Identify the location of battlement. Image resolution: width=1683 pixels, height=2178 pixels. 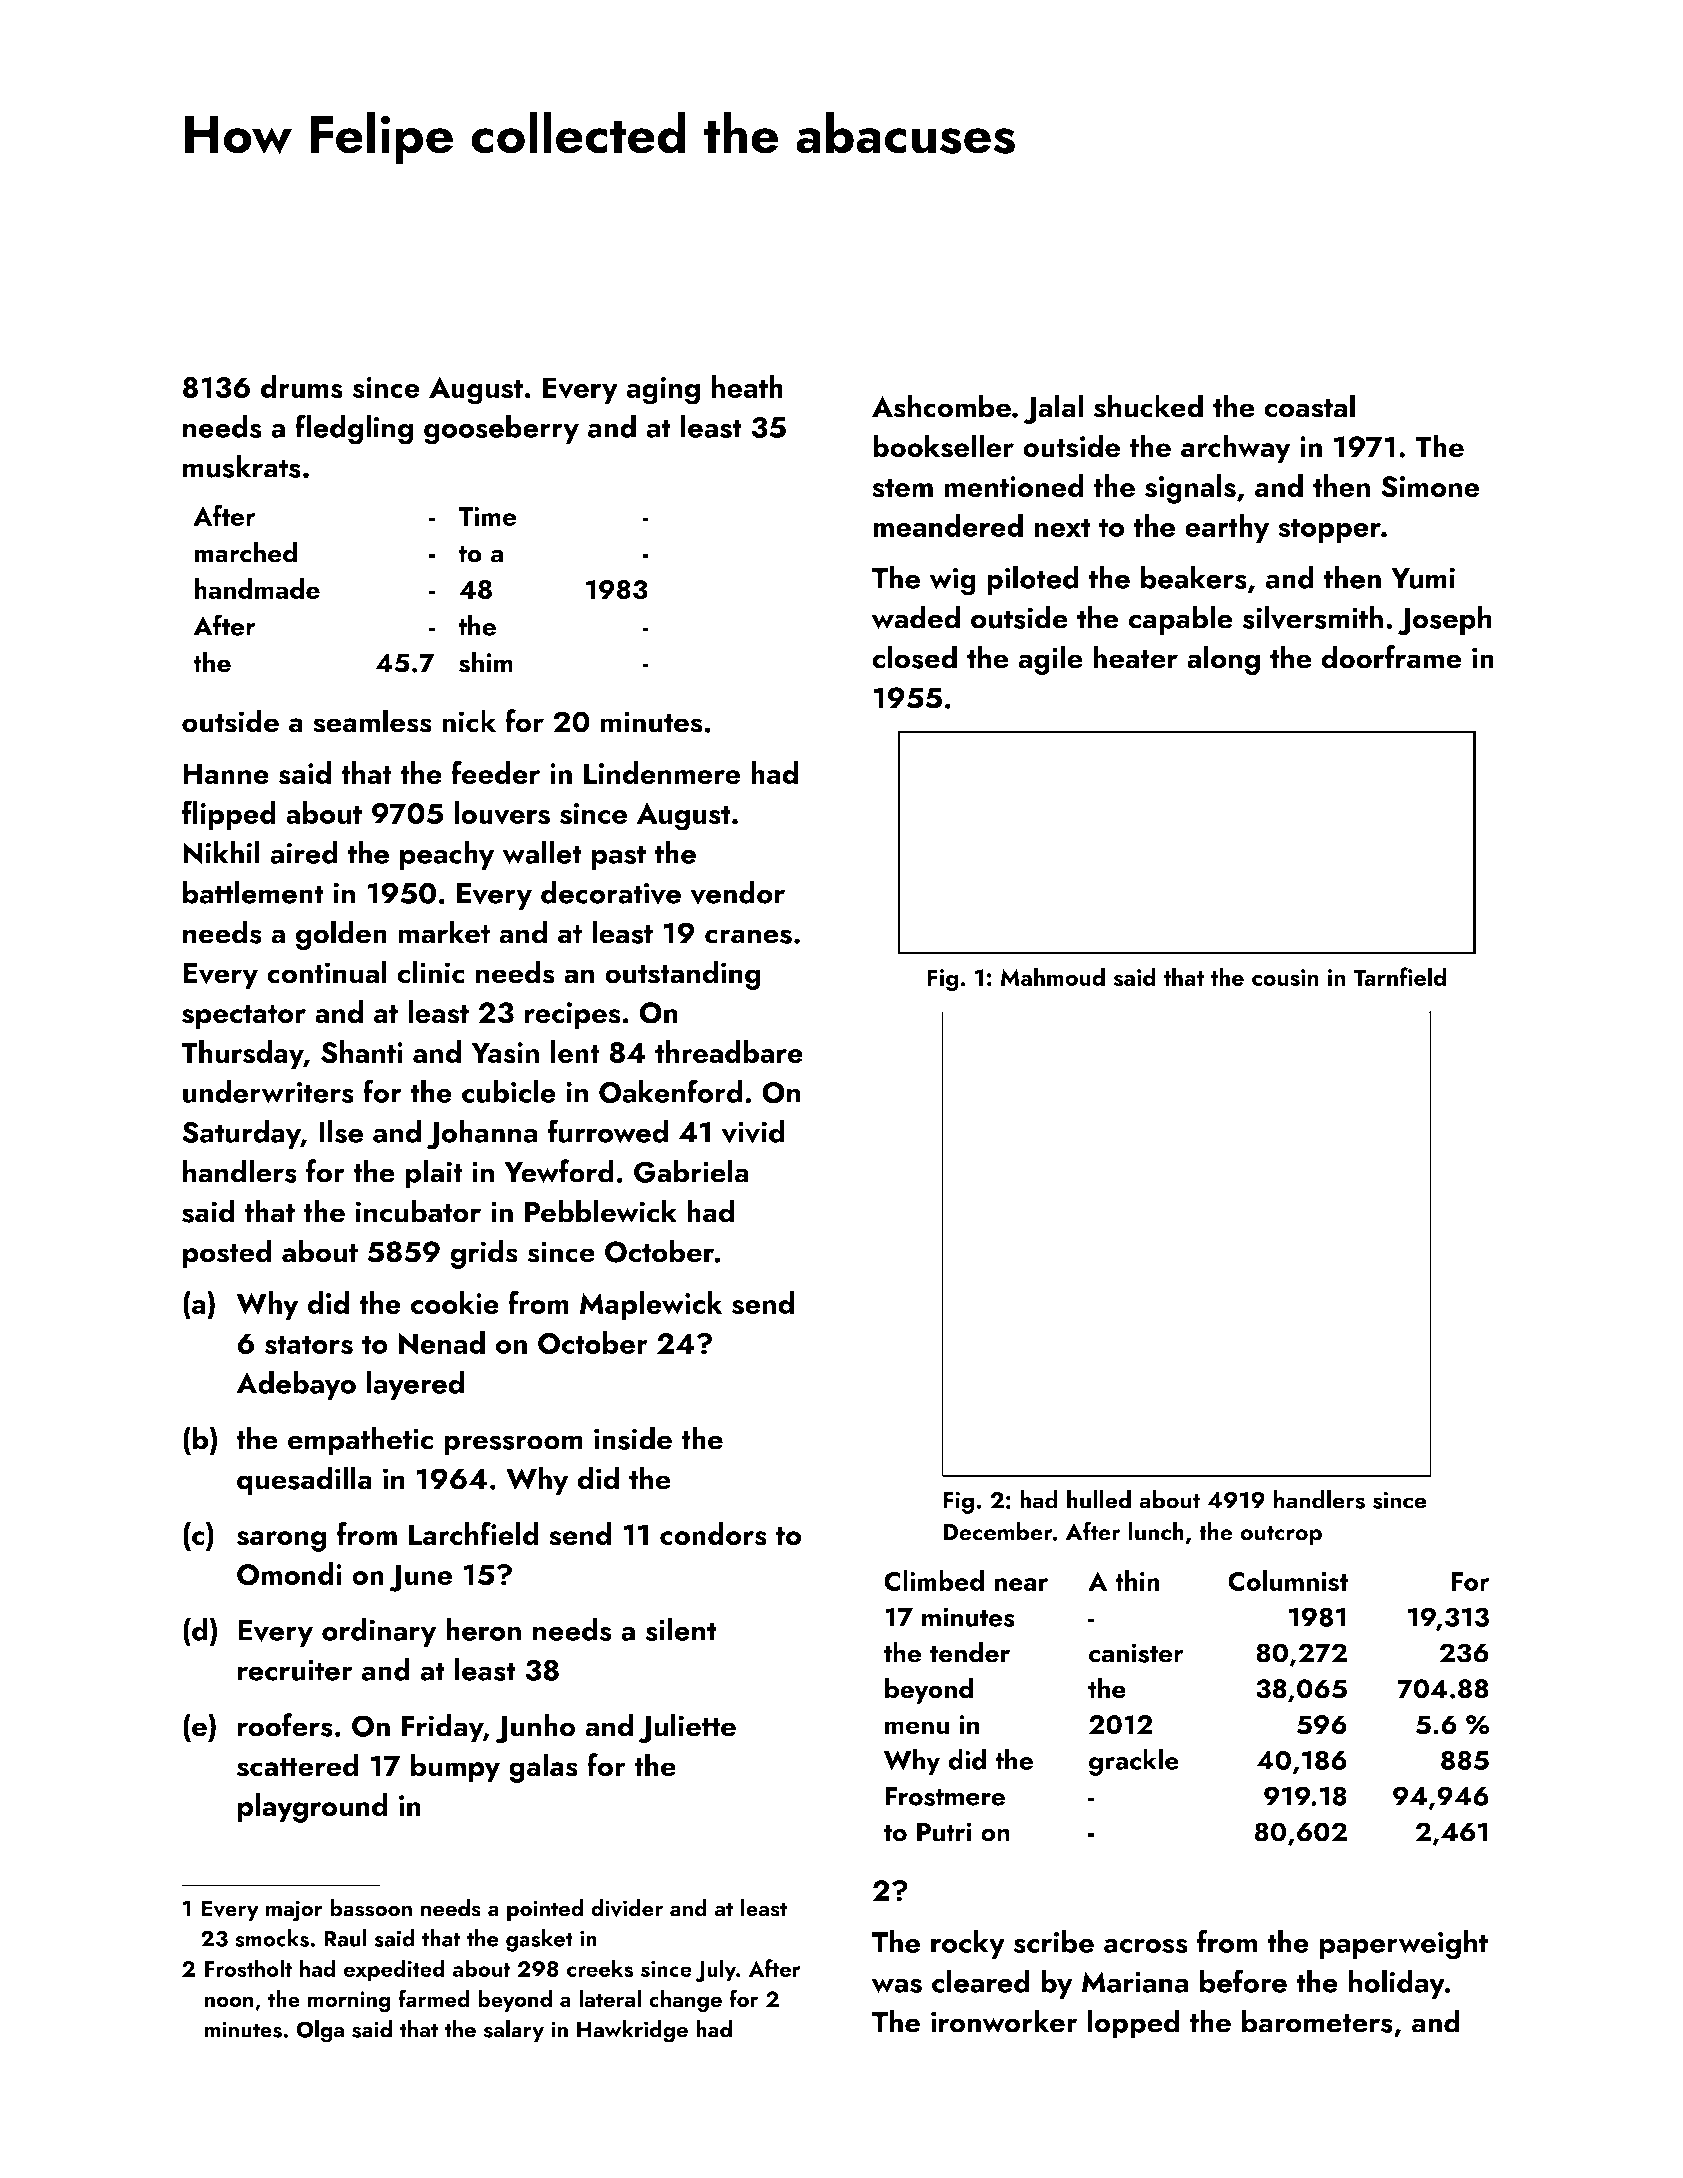
(253, 892).
